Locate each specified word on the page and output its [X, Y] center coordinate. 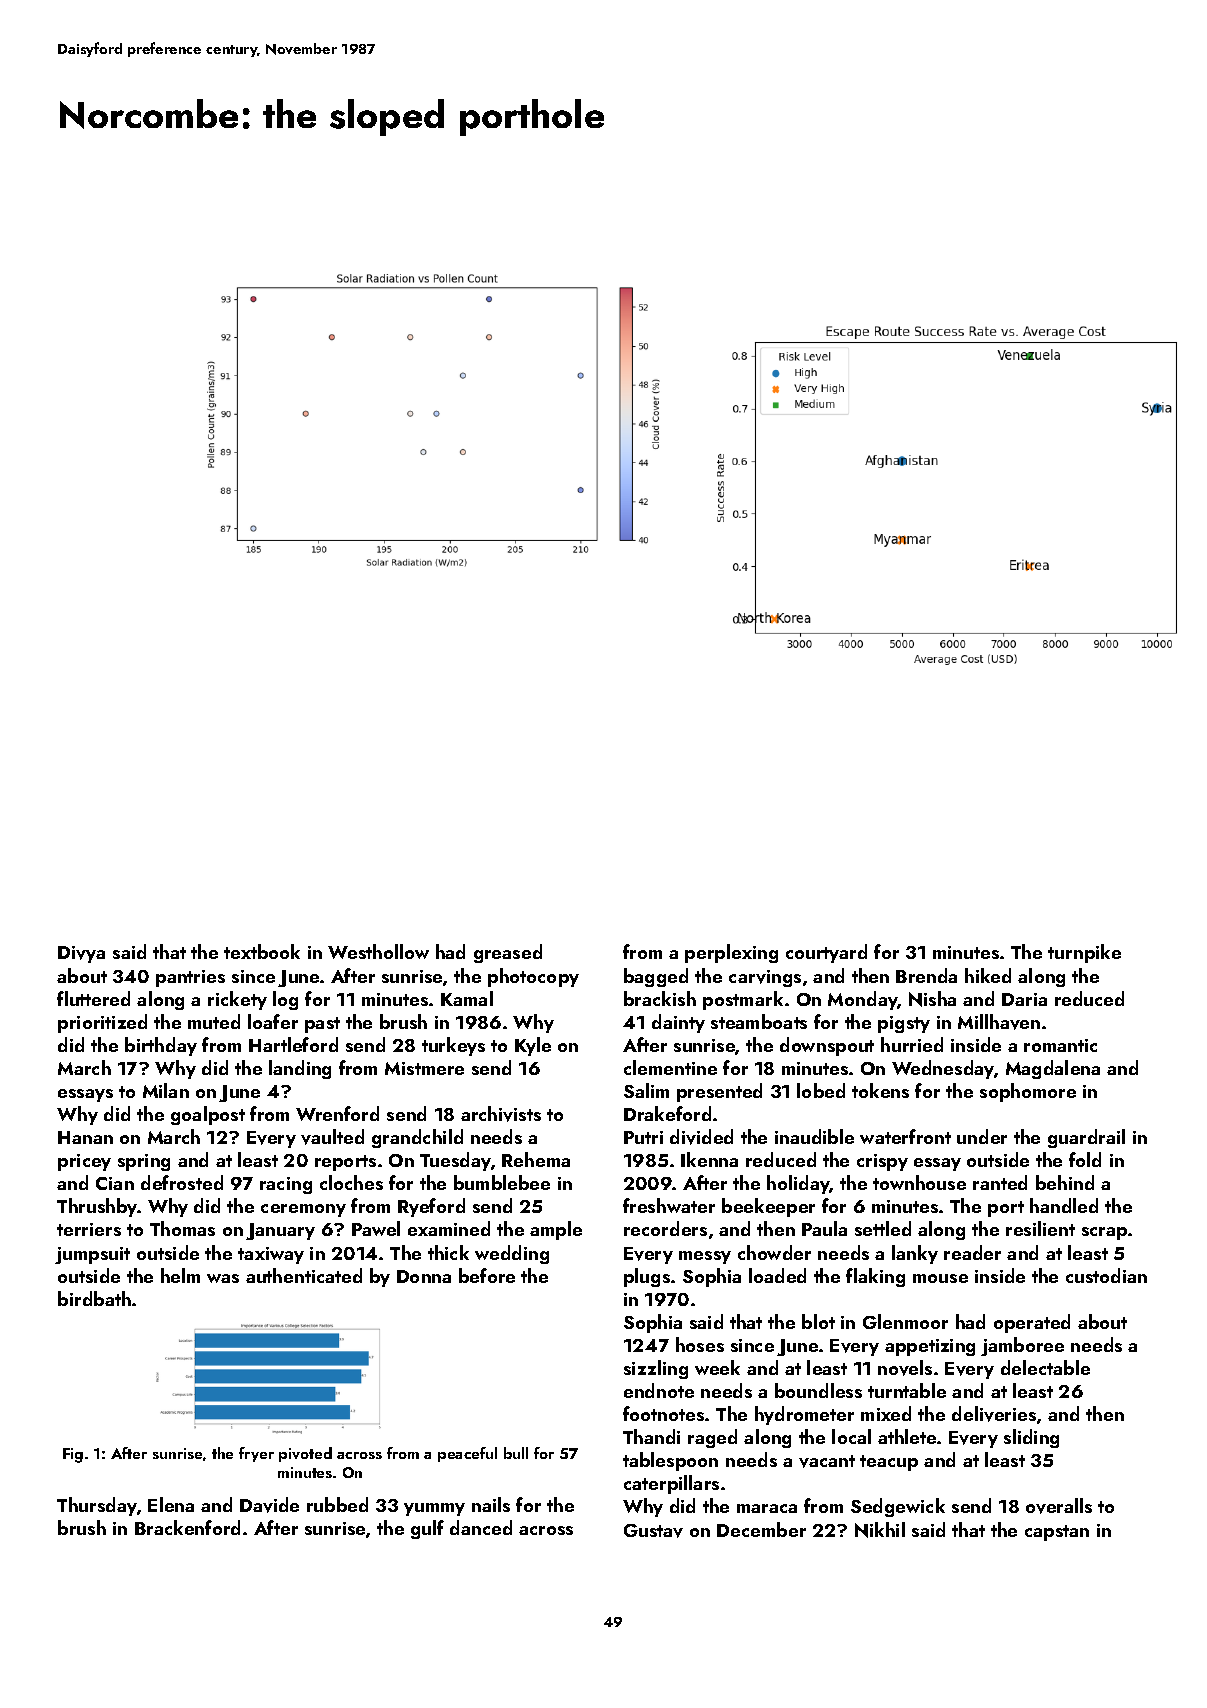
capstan [1057, 1533]
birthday [161, 1046]
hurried [912, 1044]
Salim [646, 1090]
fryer [256, 1454]
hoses [700, 1344]
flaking [875, 1277]
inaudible [814, 1136]
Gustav [653, 1531]
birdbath [94, 1298]
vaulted [332, 1137]
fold [1085, 1159]
